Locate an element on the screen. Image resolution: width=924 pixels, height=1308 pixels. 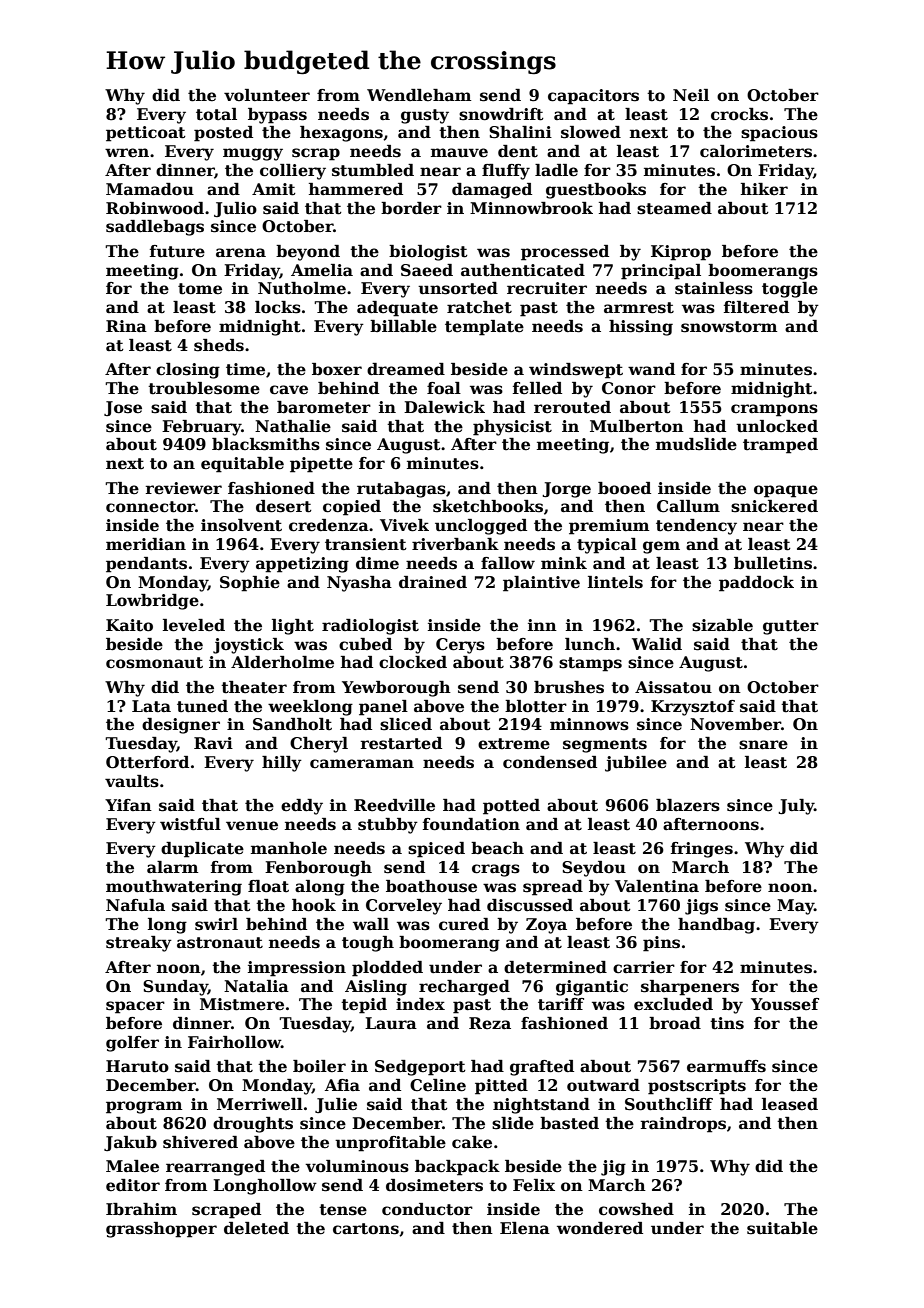
voluminous is located at coordinates (357, 1166).
